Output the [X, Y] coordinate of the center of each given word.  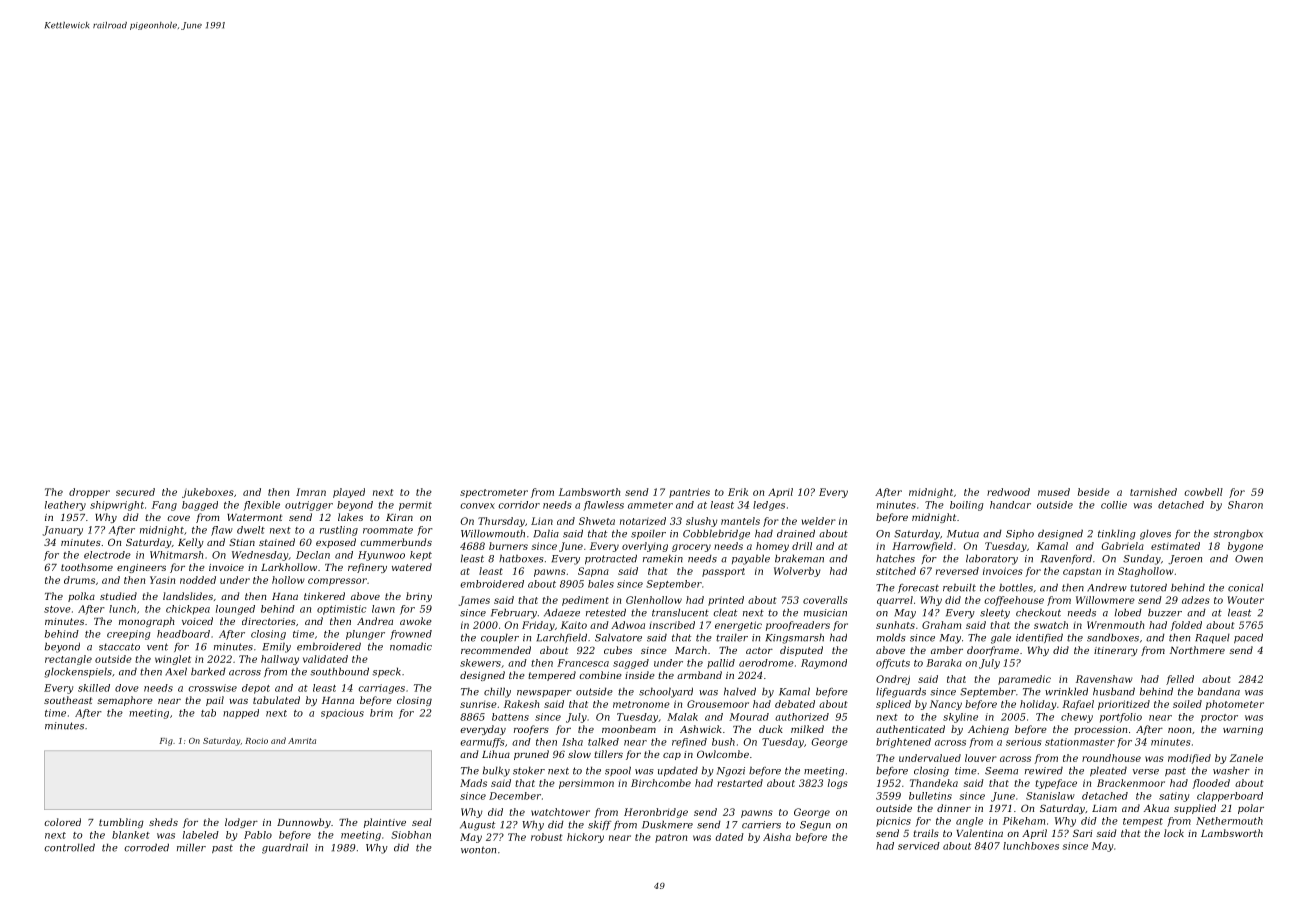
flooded [1211, 784]
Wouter [1246, 600]
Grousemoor [718, 704]
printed [726, 601]
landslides [188, 596]
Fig [166, 742]
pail [215, 701]
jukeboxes [208, 493]
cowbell [1203, 492]
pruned [531, 755]
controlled [69, 847]
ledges [769, 506]
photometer [1235, 705]
